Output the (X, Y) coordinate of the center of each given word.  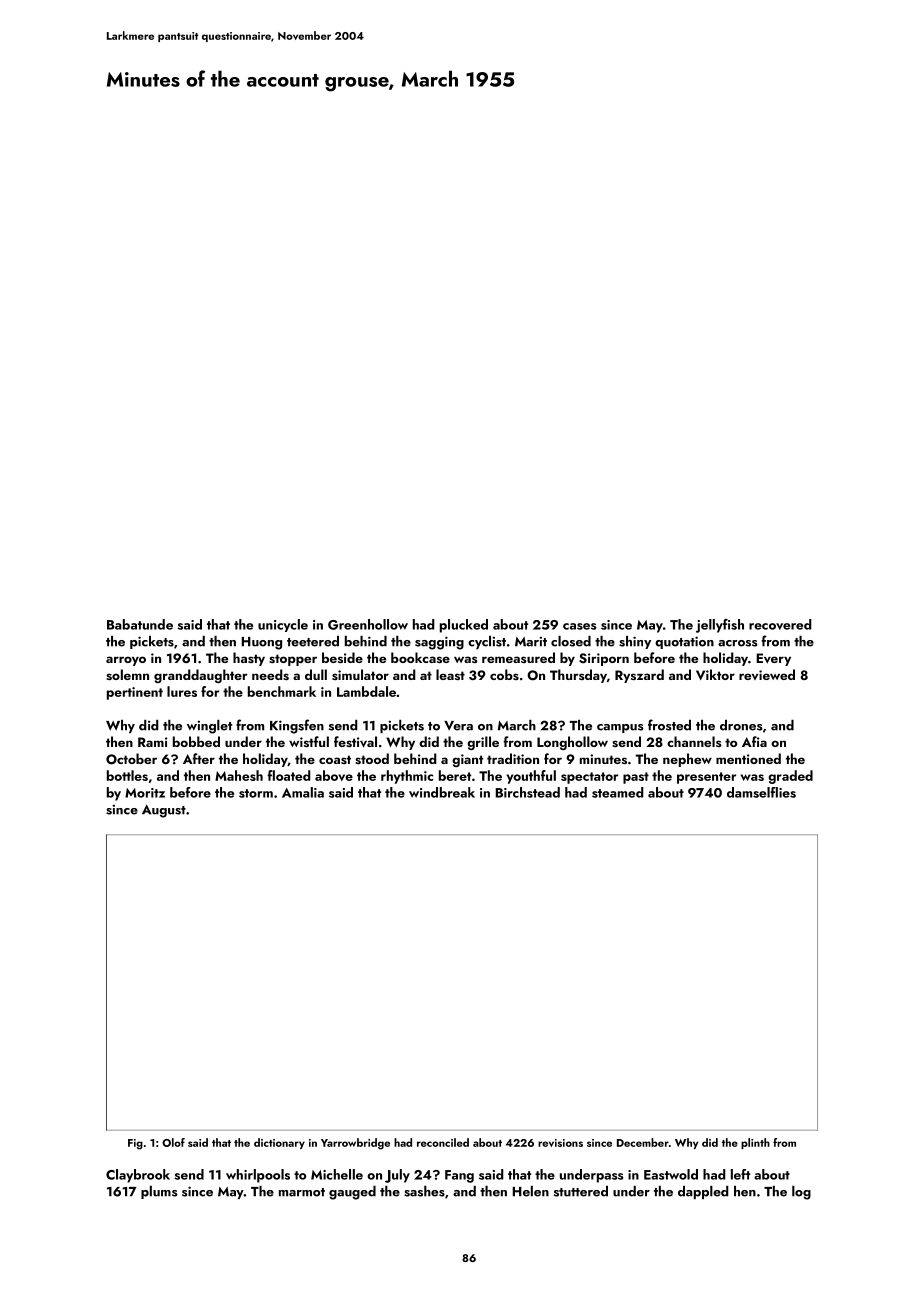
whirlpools (258, 1176)
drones (741, 725)
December (643, 1142)
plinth (755, 1143)
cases (580, 626)
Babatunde (140, 624)
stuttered (581, 1191)
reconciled (443, 1142)
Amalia (303, 792)
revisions (560, 1143)
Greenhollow (368, 624)
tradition (513, 758)
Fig (135, 1144)
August (164, 811)
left (740, 1174)
